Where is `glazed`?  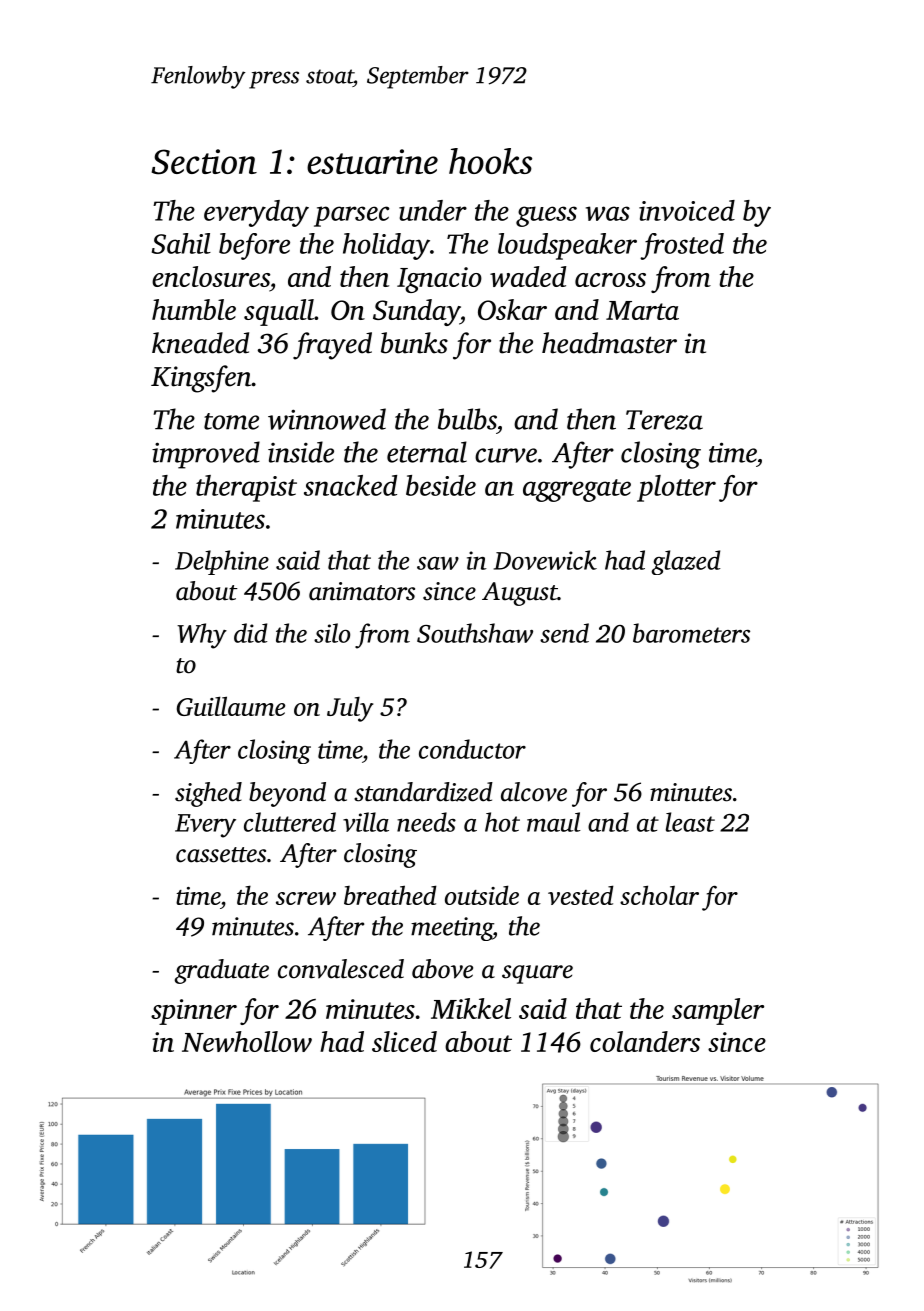
glazed is located at coordinates (686, 562).
